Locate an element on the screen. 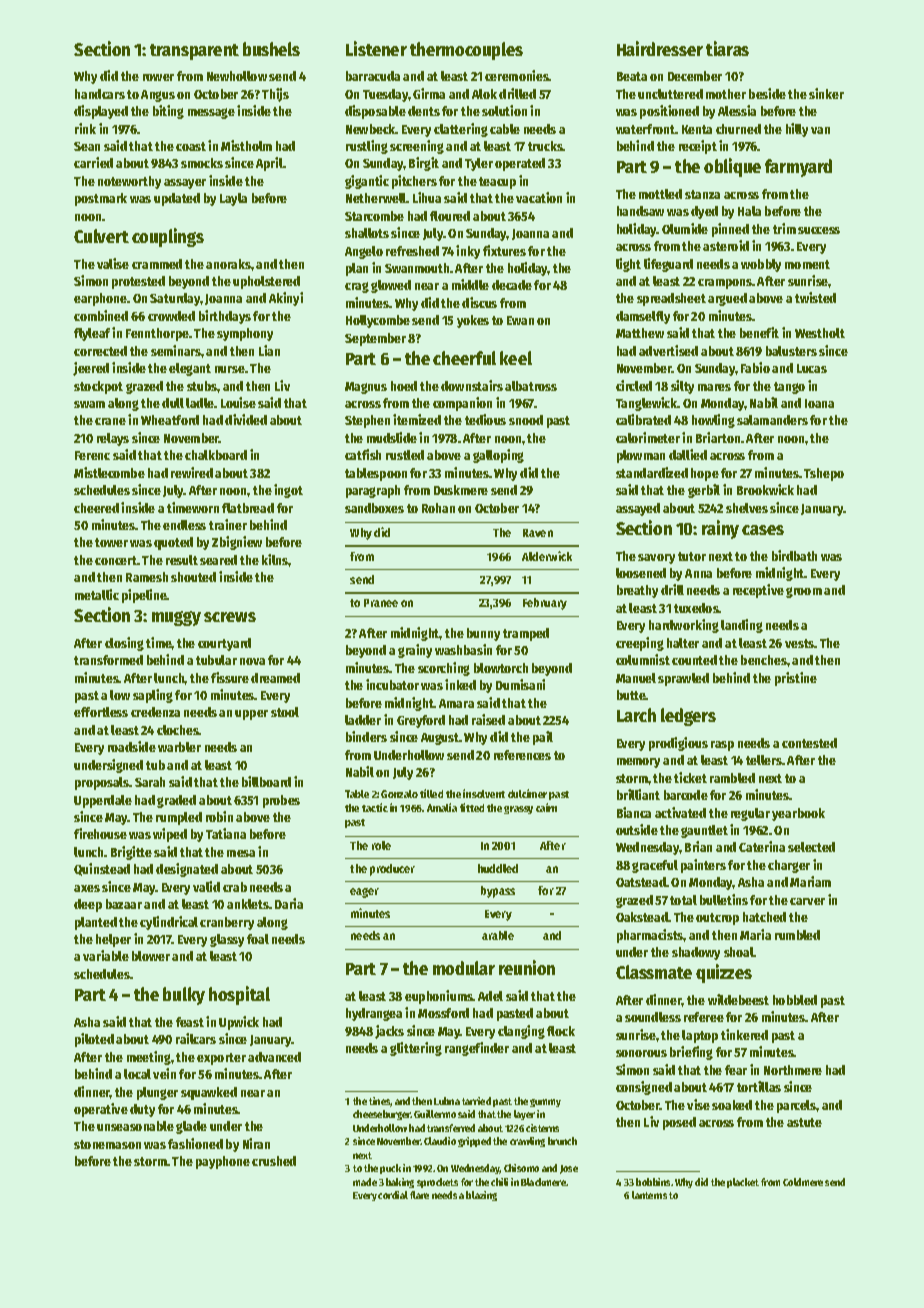  stonemason is located at coordinates (107, 1144).
